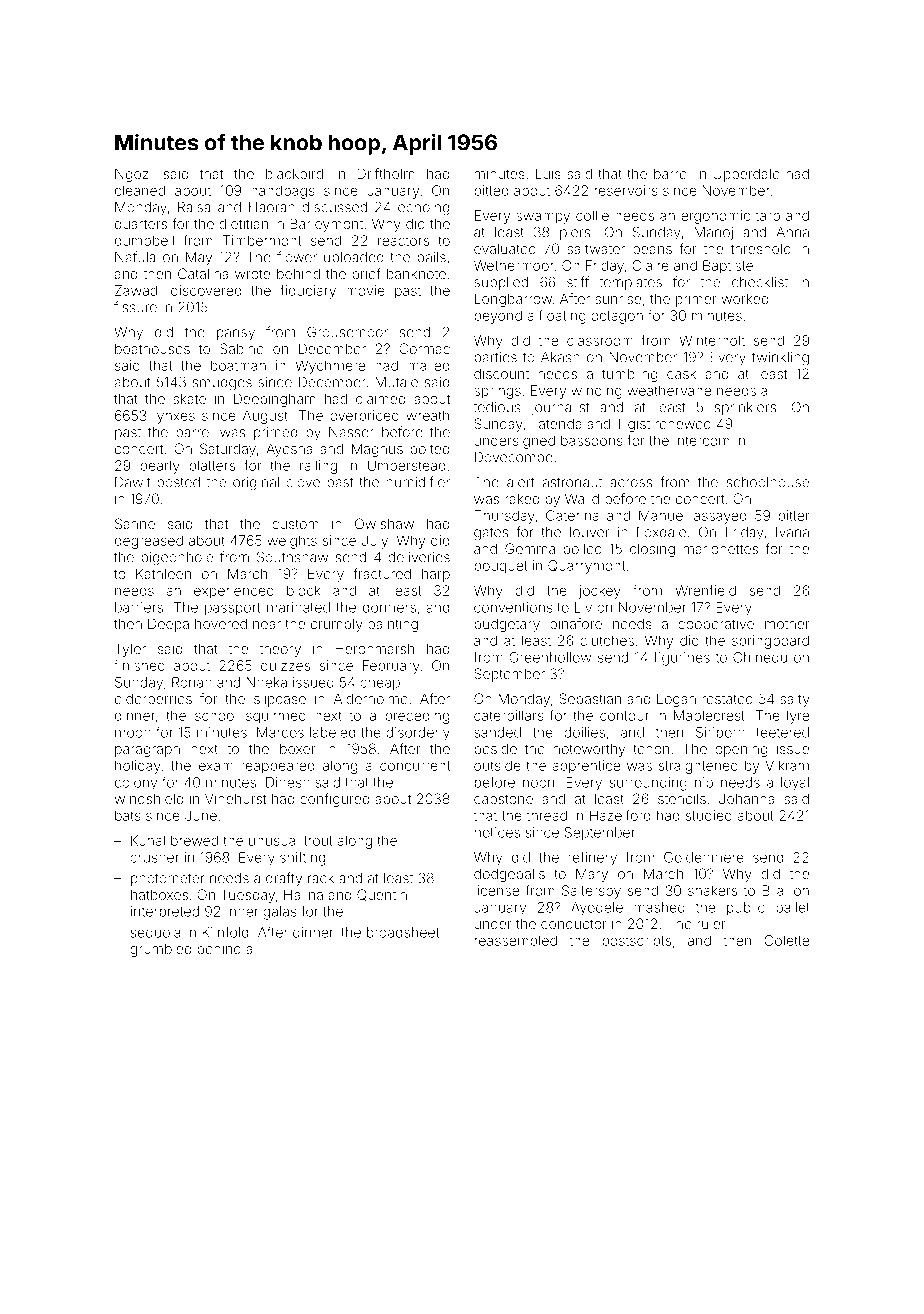 This image has width=924, height=1314. What do you see at coordinates (497, 407) in the image?
I see `tedious` at bounding box center [497, 407].
